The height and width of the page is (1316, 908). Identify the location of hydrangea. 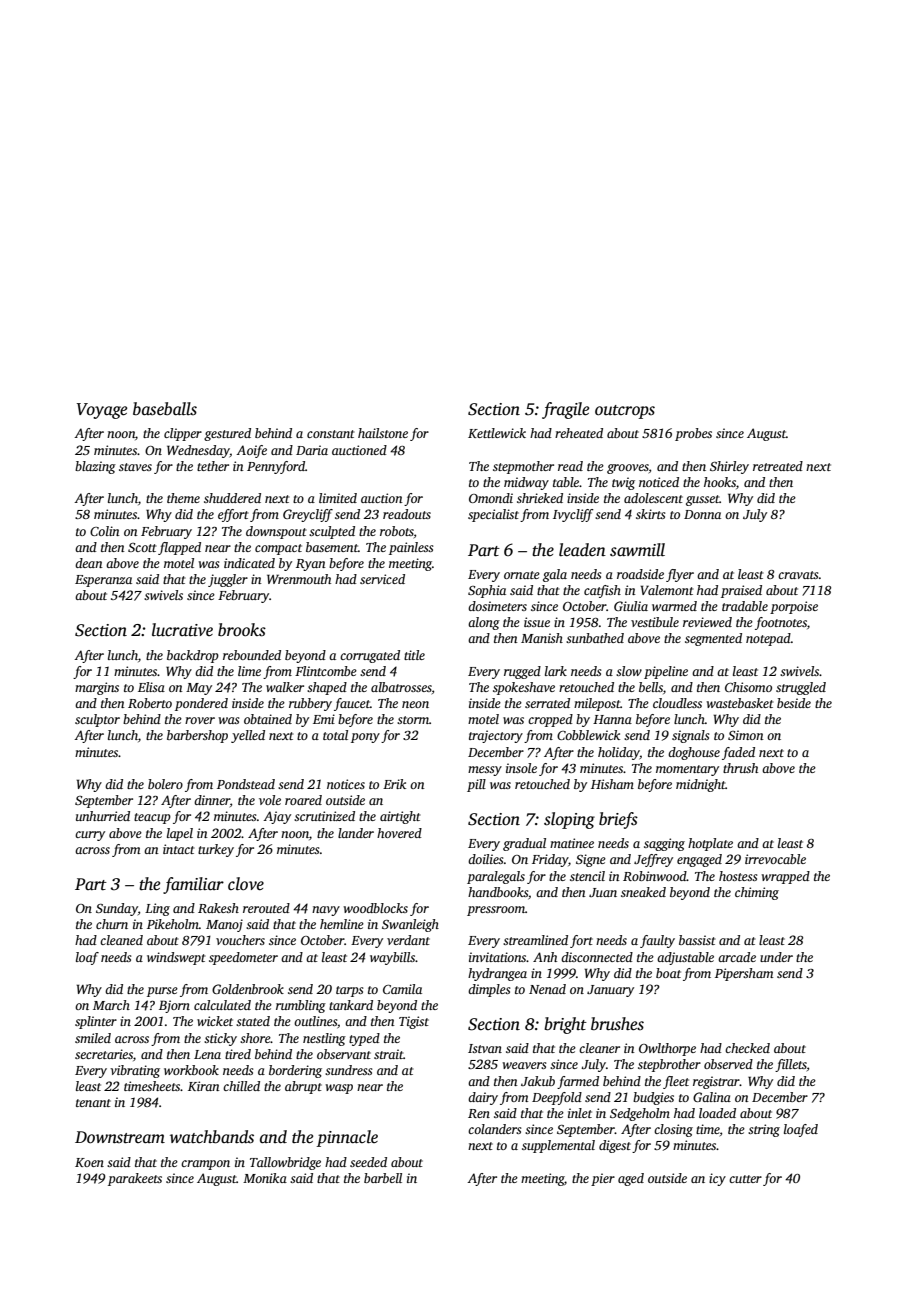
(497, 974).
